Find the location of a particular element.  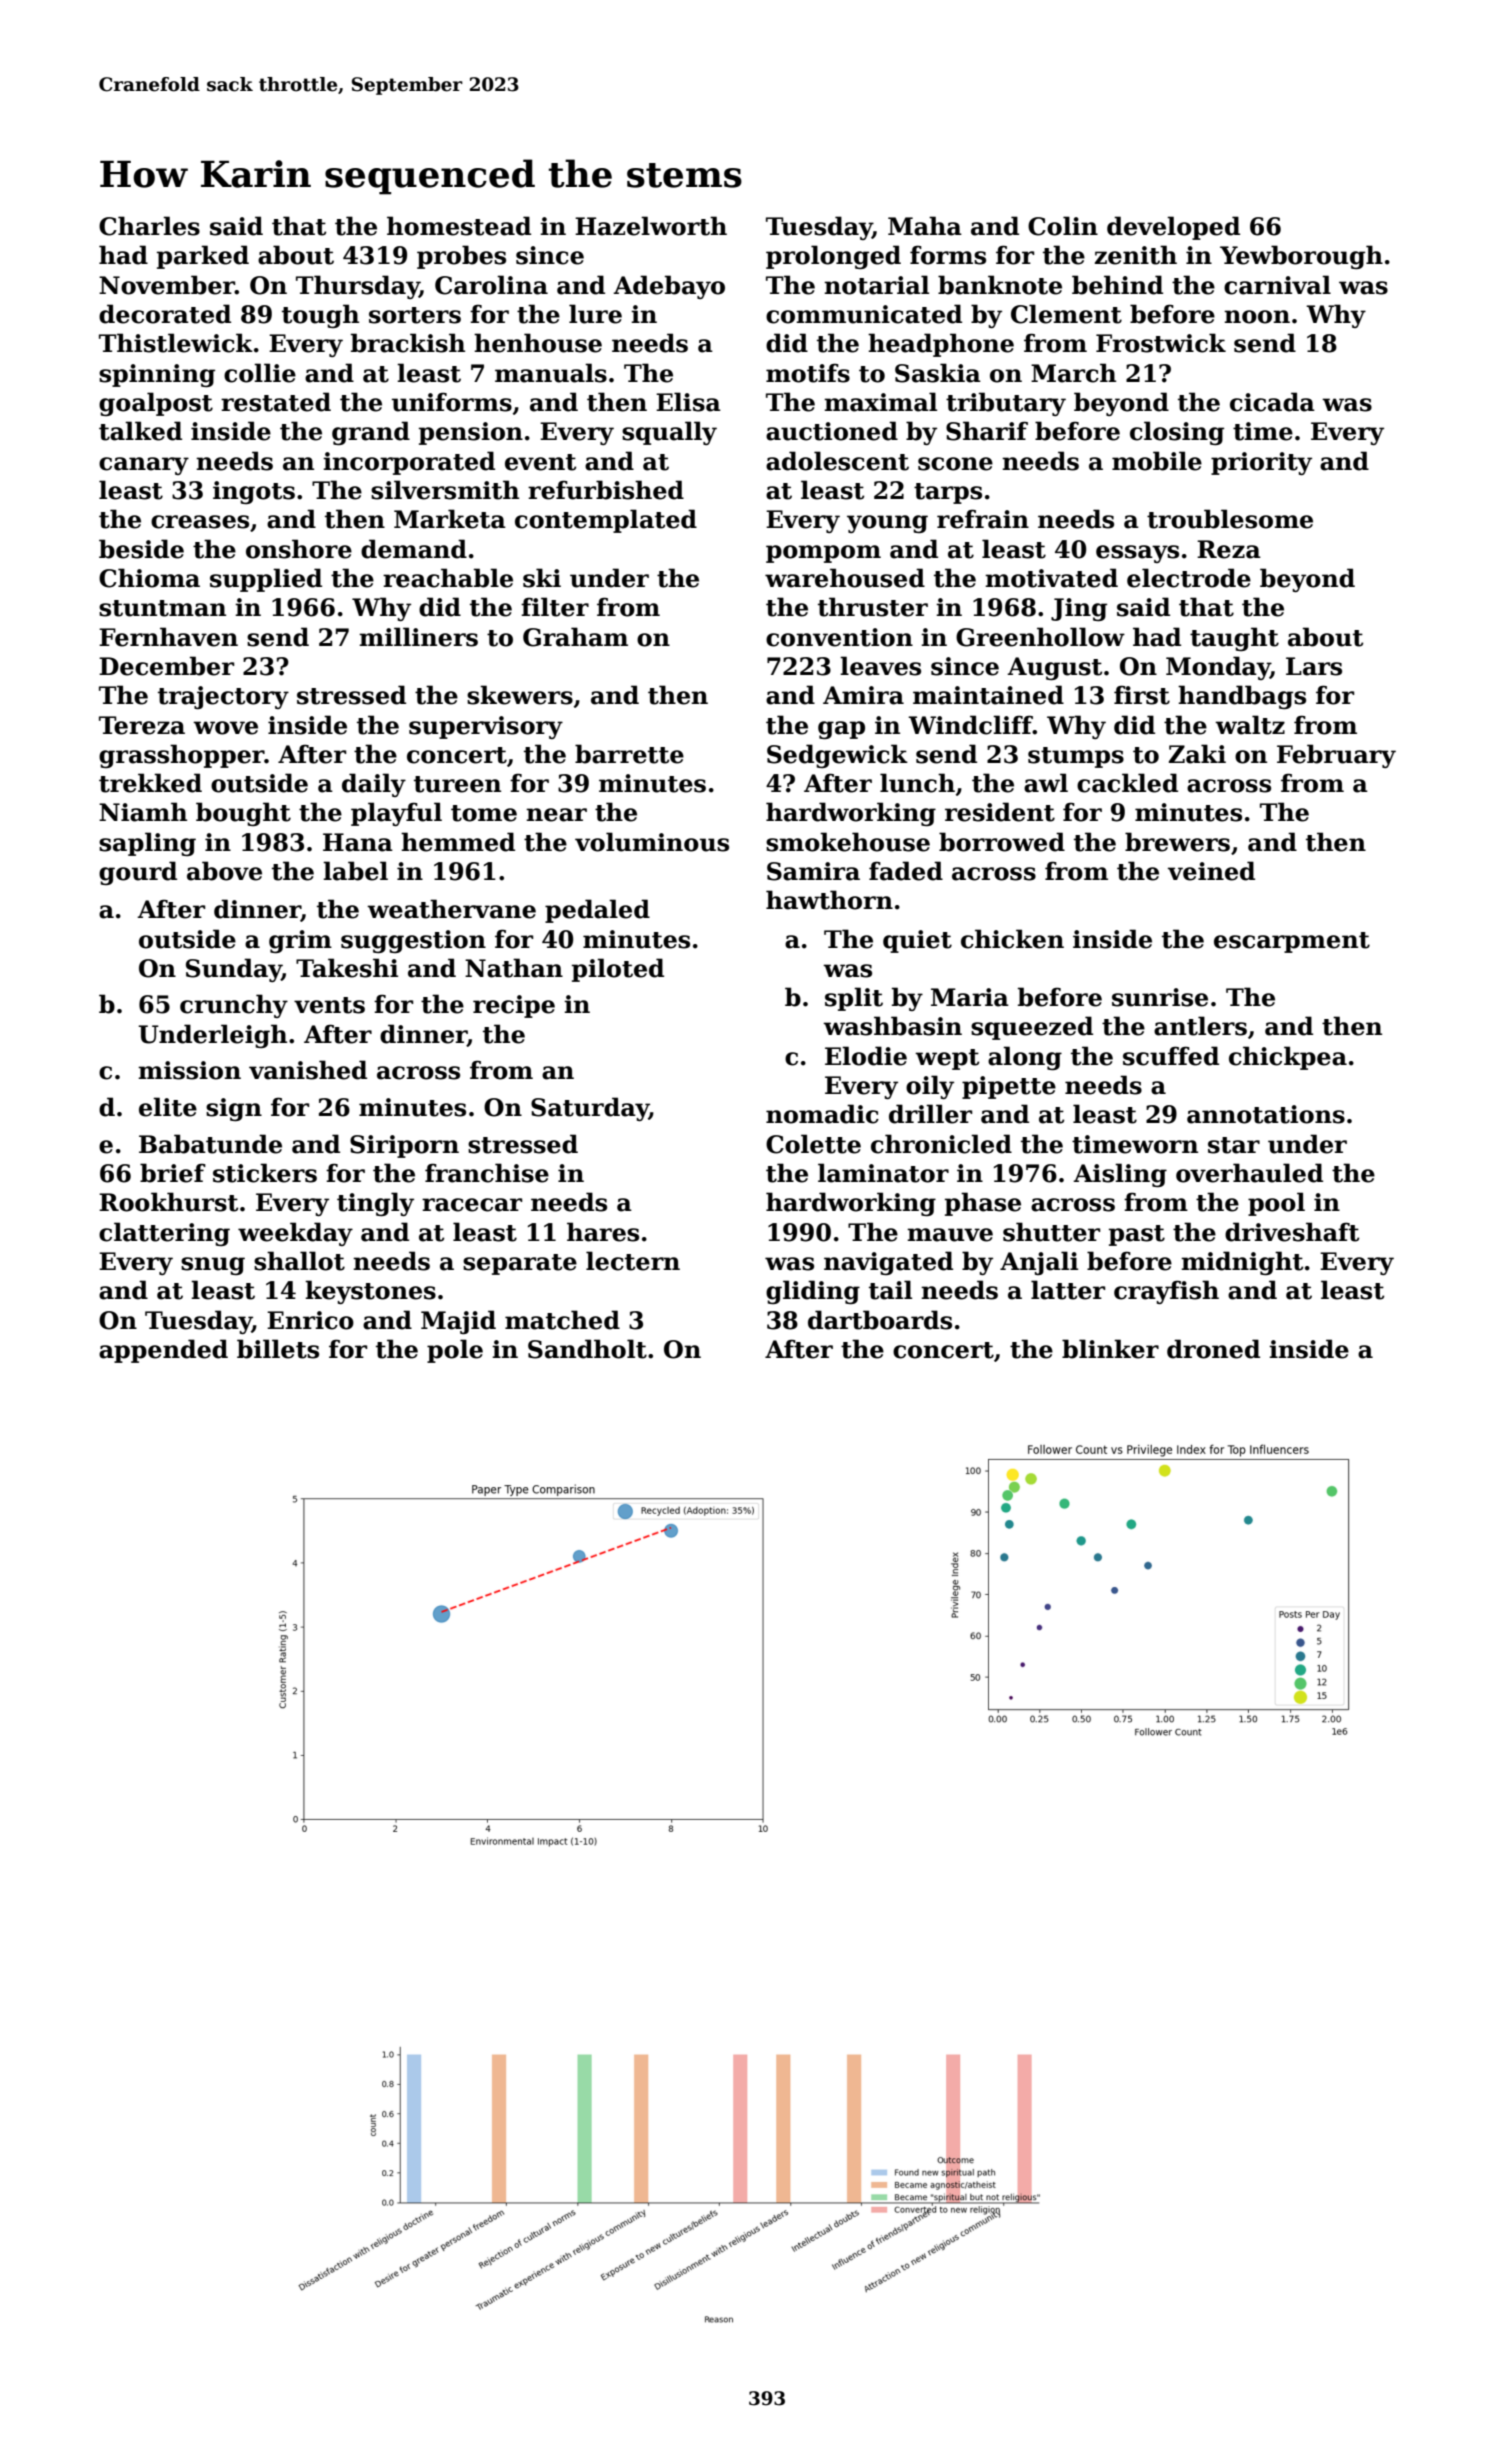

Hana is located at coordinates (358, 842).
